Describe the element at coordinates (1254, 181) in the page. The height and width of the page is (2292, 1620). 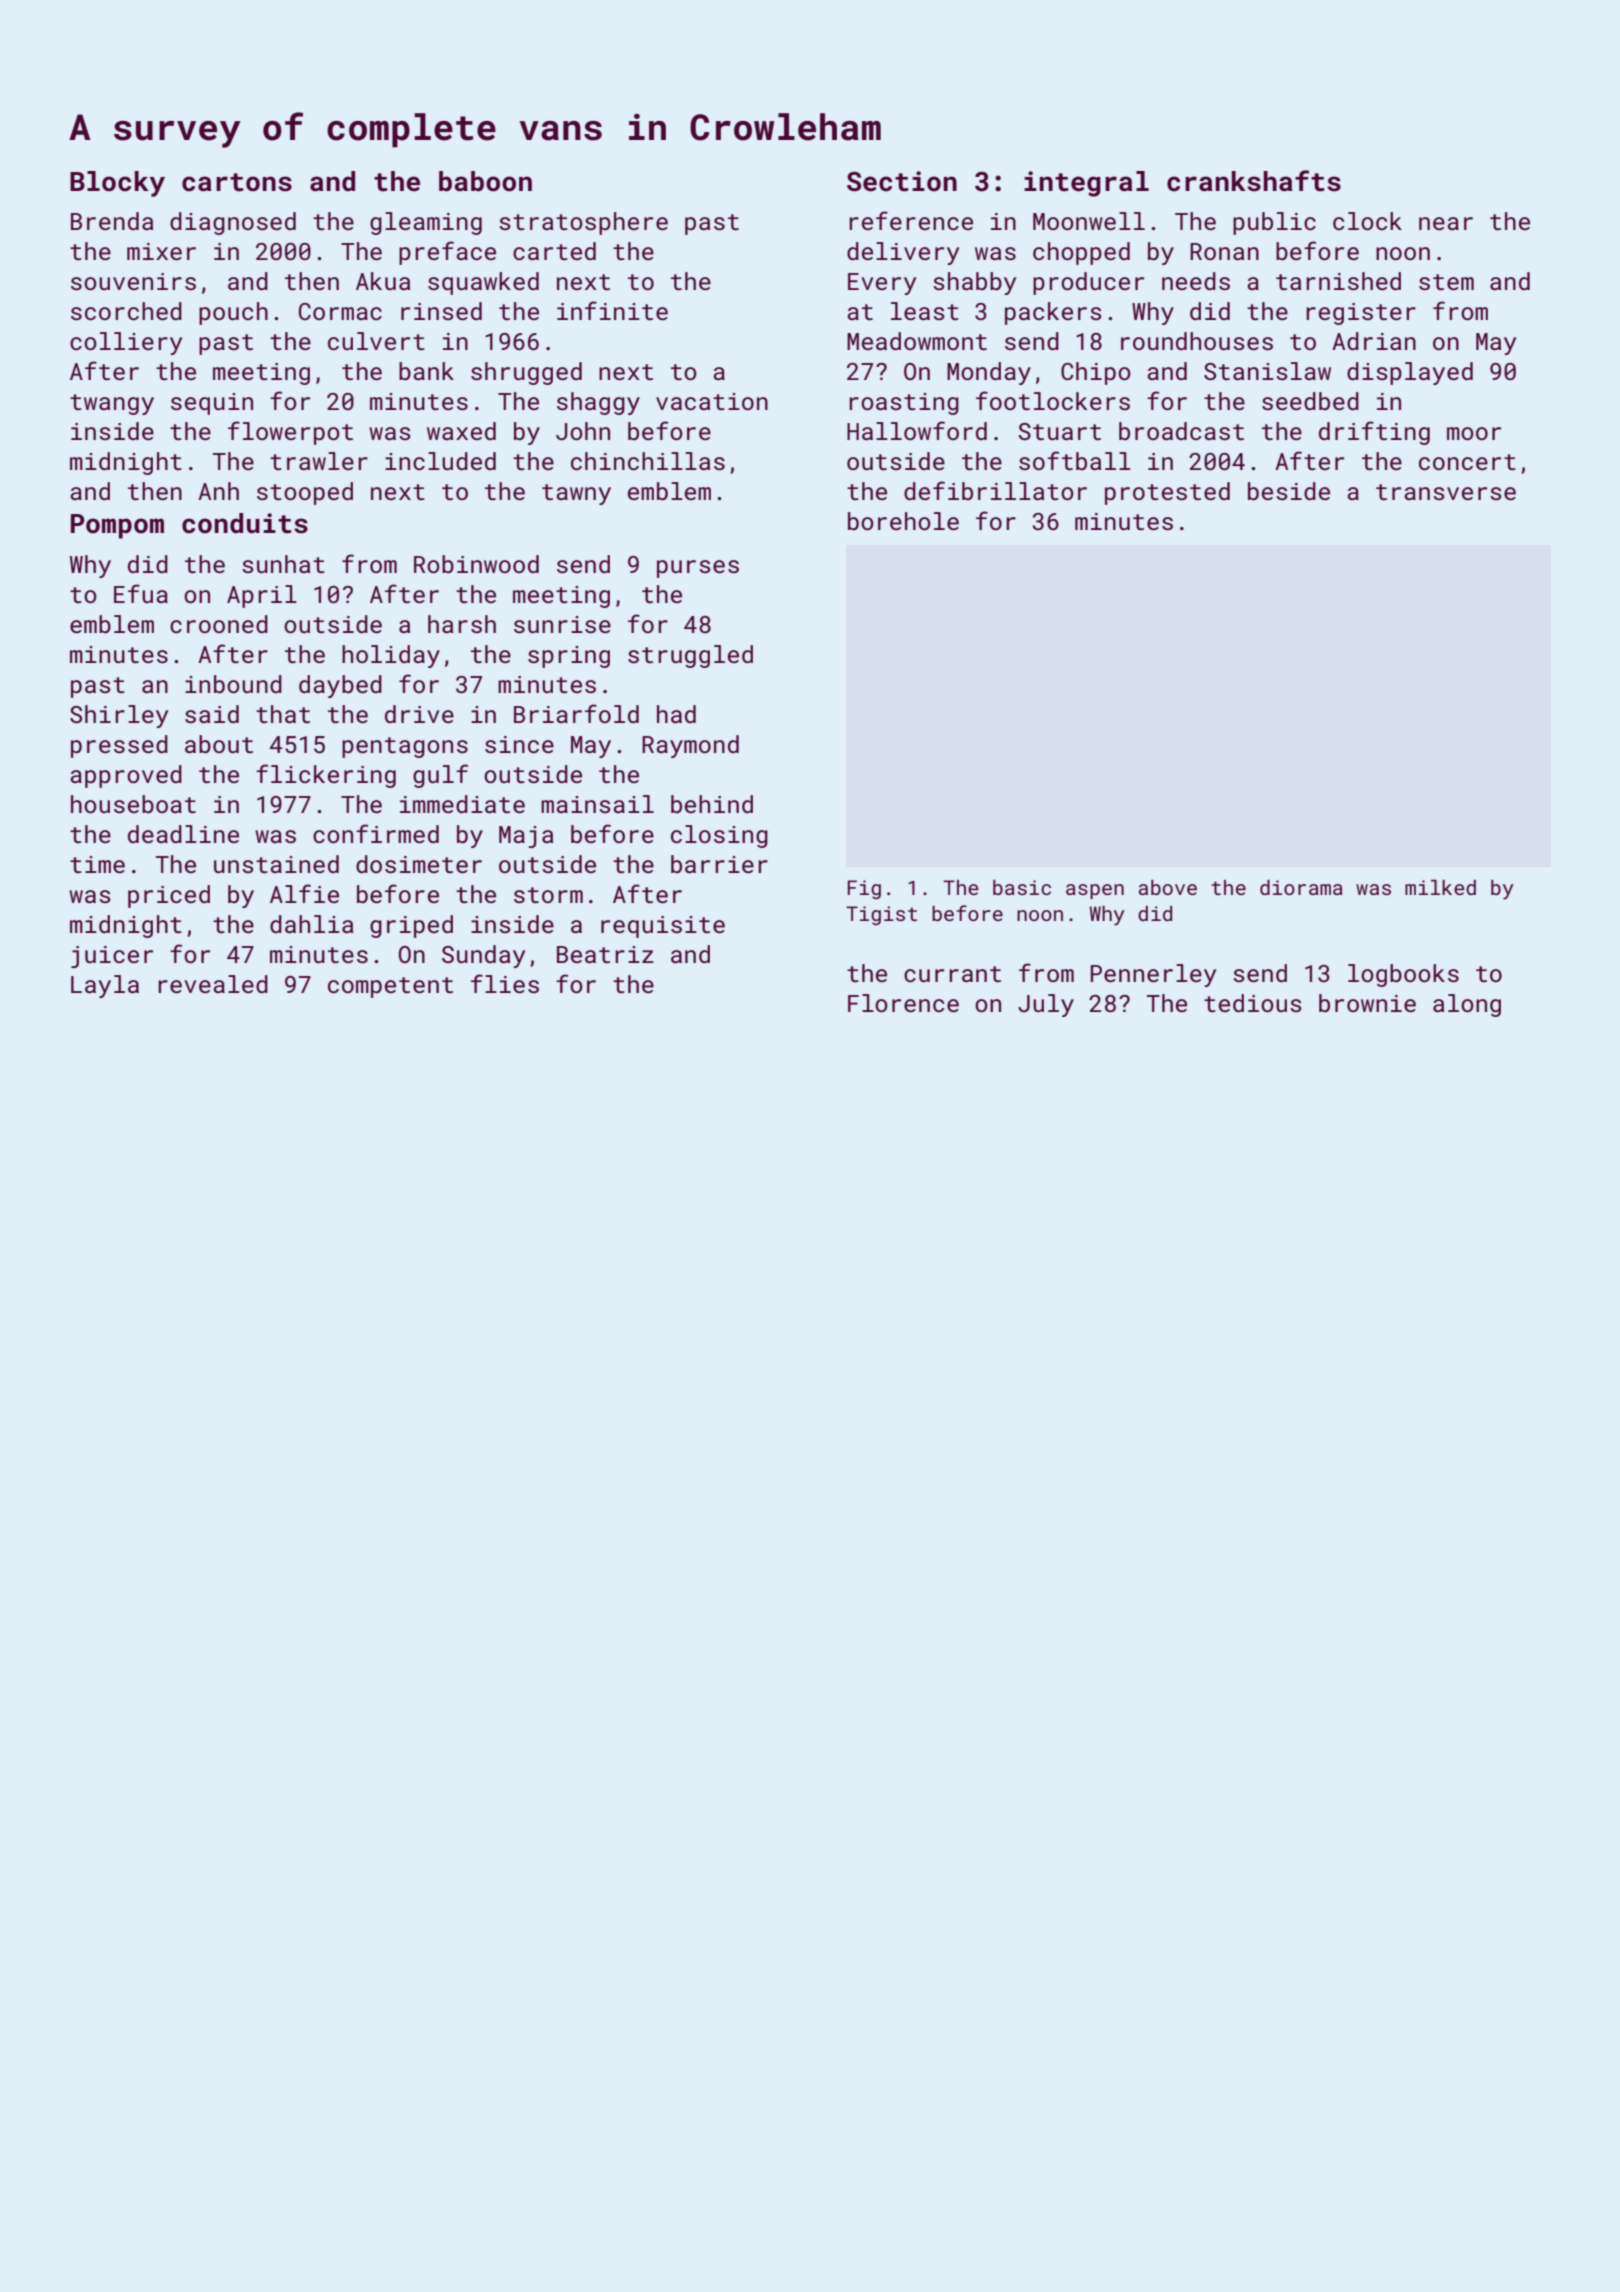
I see `crankshafts` at that location.
